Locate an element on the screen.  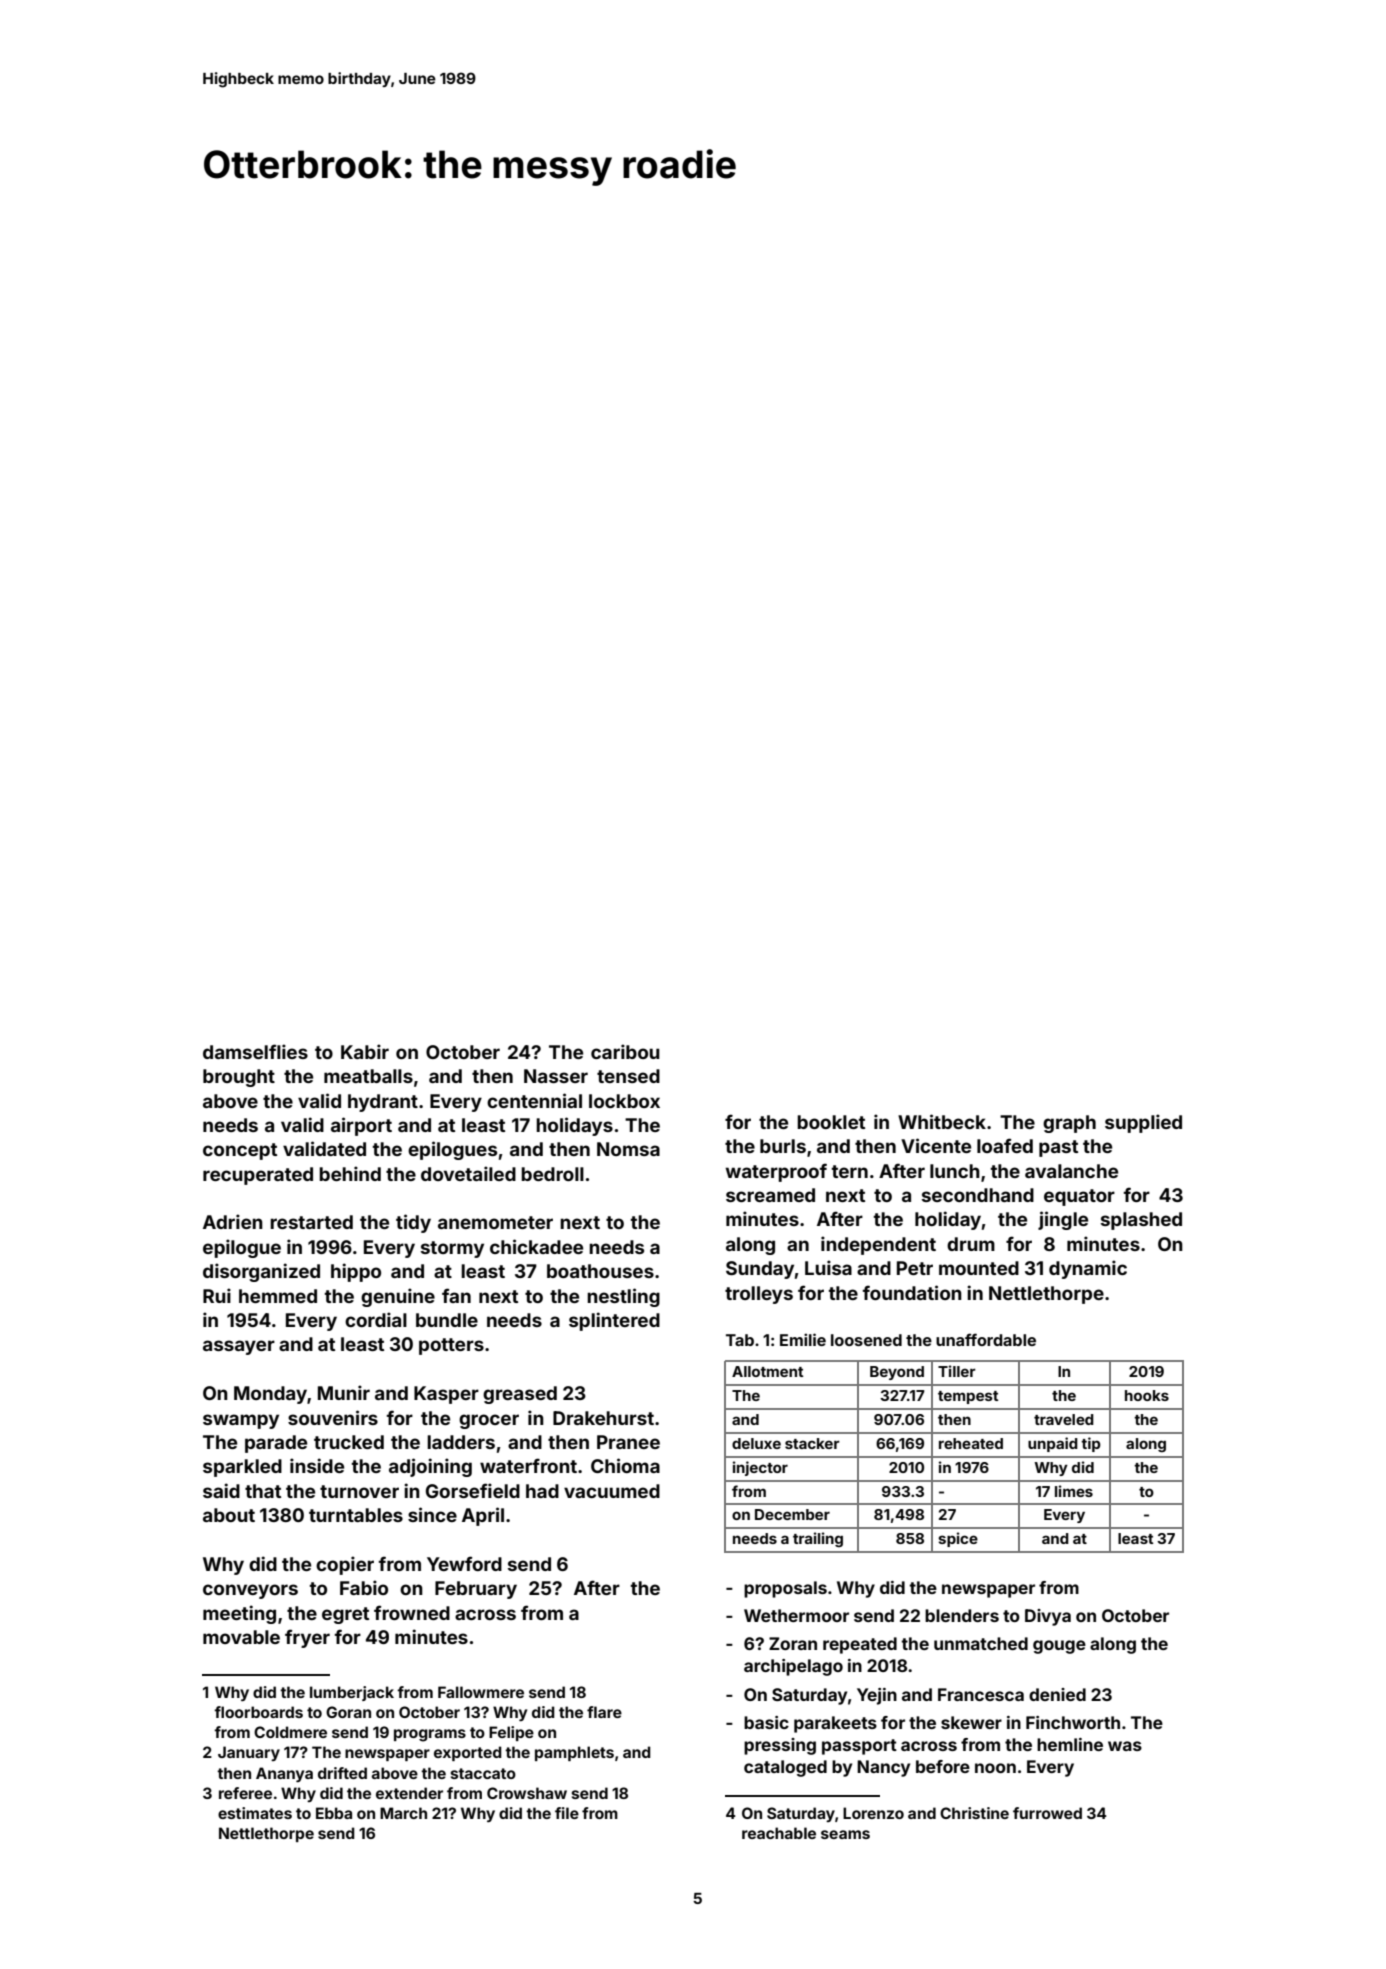
deluxe is located at coordinates (756, 1443).
